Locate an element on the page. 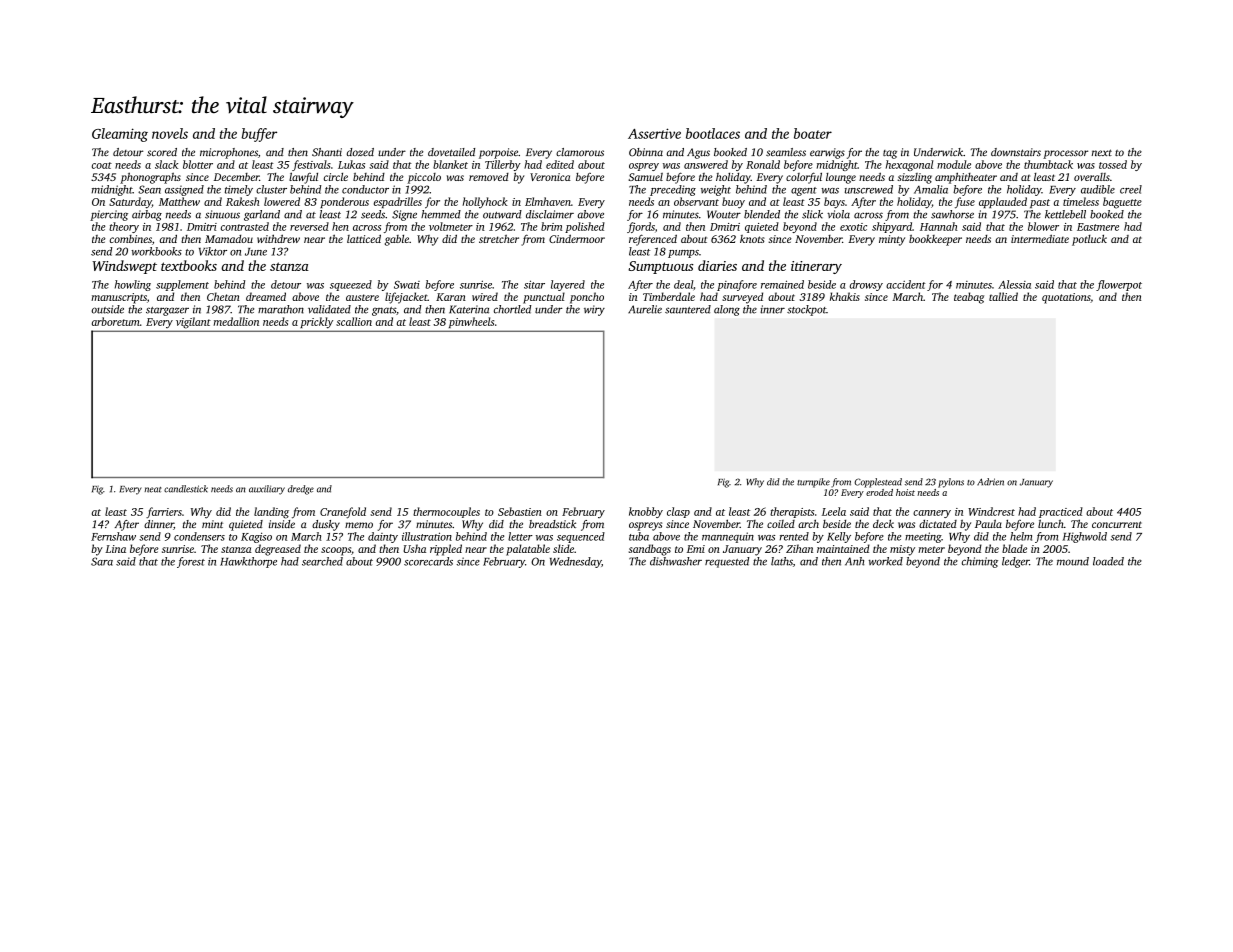  requested is located at coordinates (727, 562).
